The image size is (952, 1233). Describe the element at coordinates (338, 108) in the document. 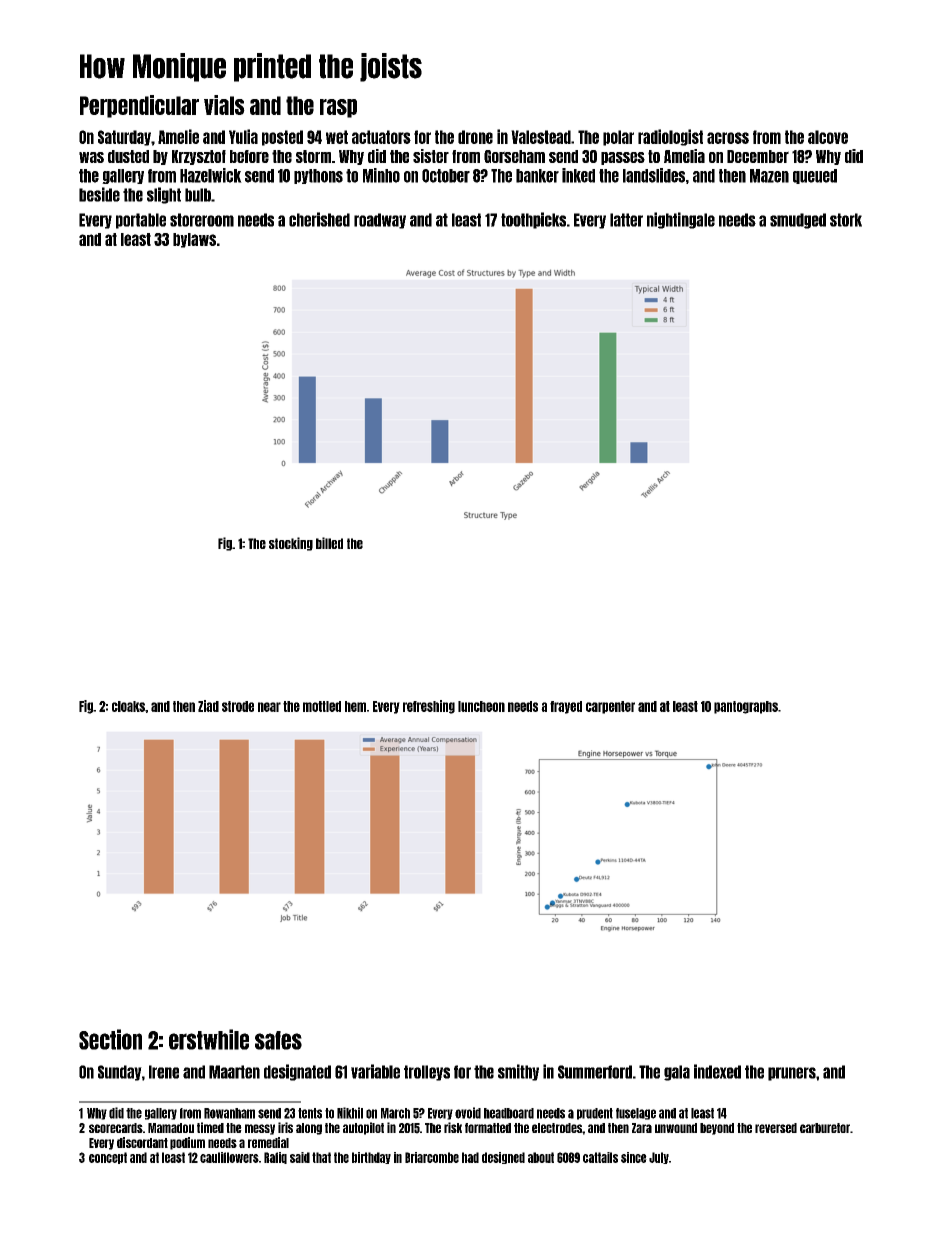

I see `rasp` at that location.
